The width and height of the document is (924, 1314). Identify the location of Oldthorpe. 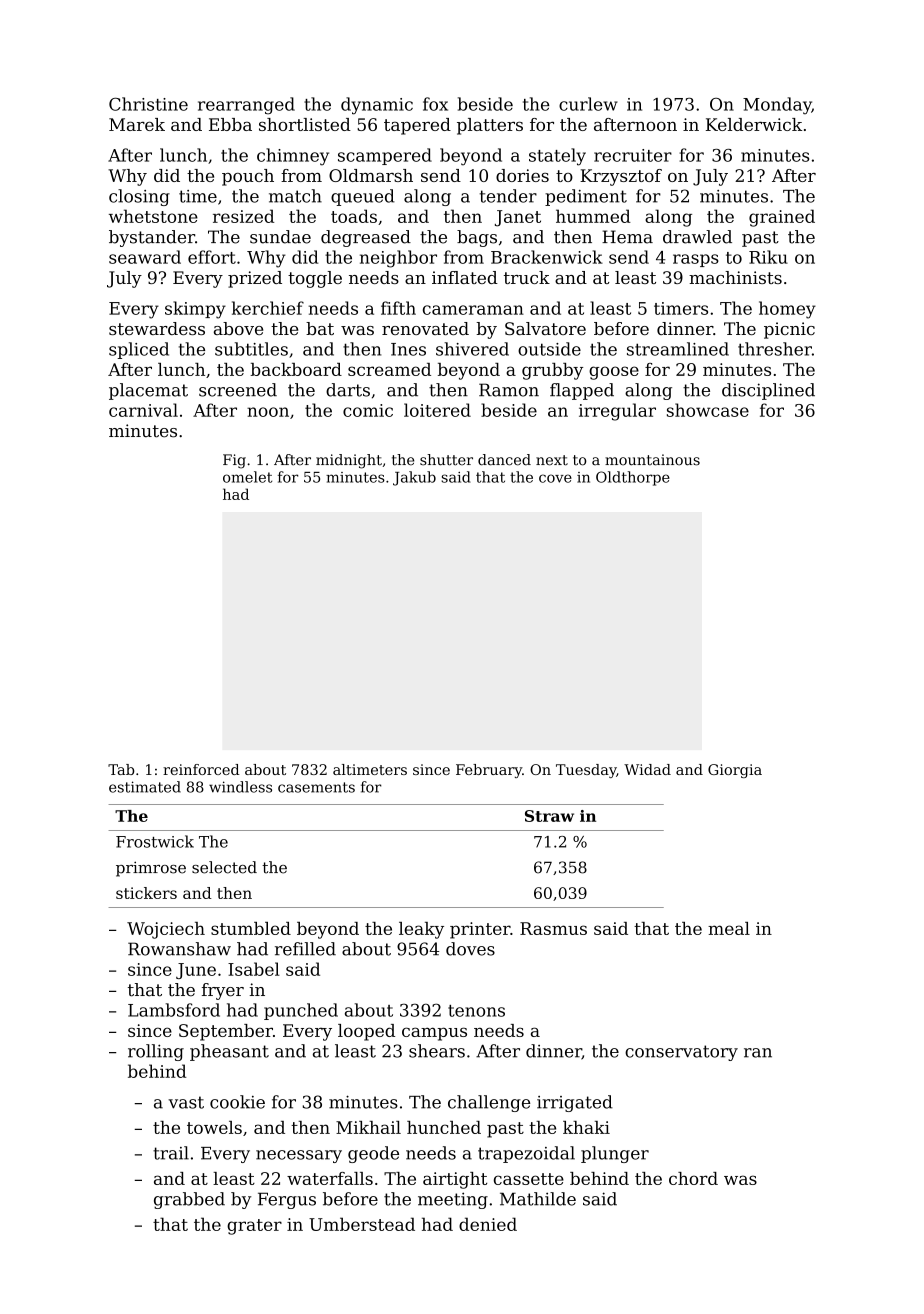
(633, 478).
